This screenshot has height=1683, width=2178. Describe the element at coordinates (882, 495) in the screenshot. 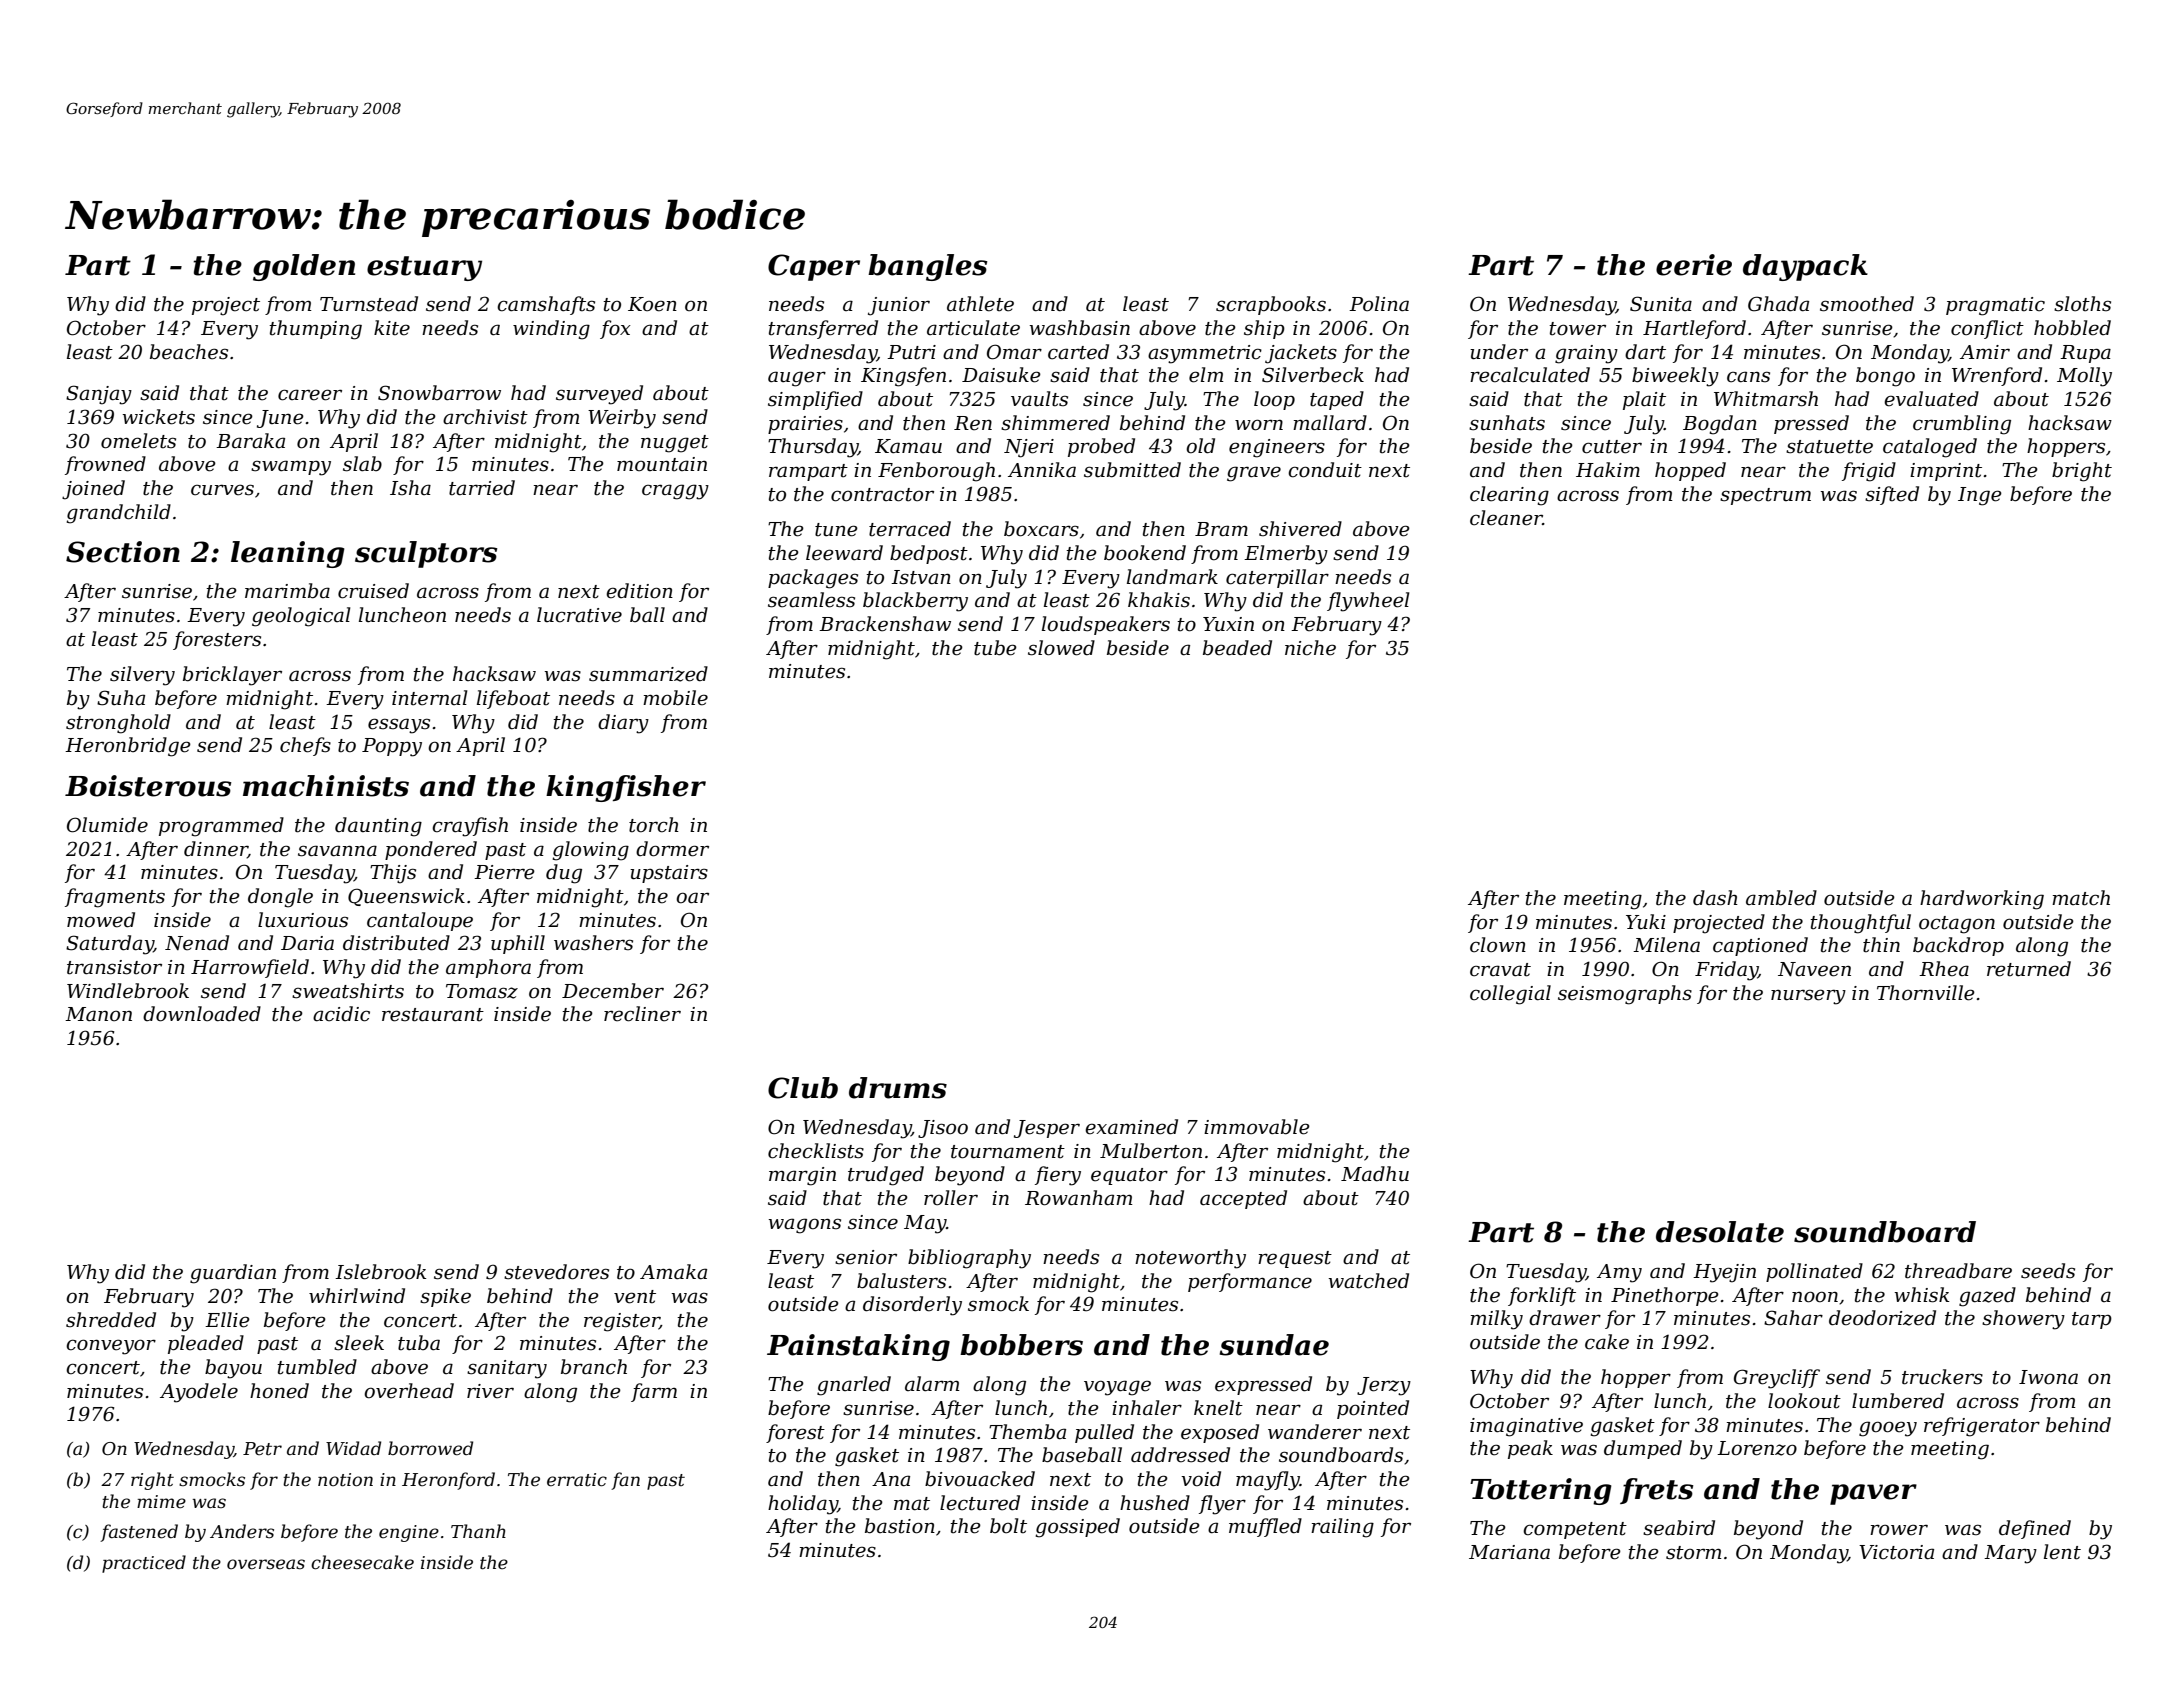

I see `contractor` at that location.
